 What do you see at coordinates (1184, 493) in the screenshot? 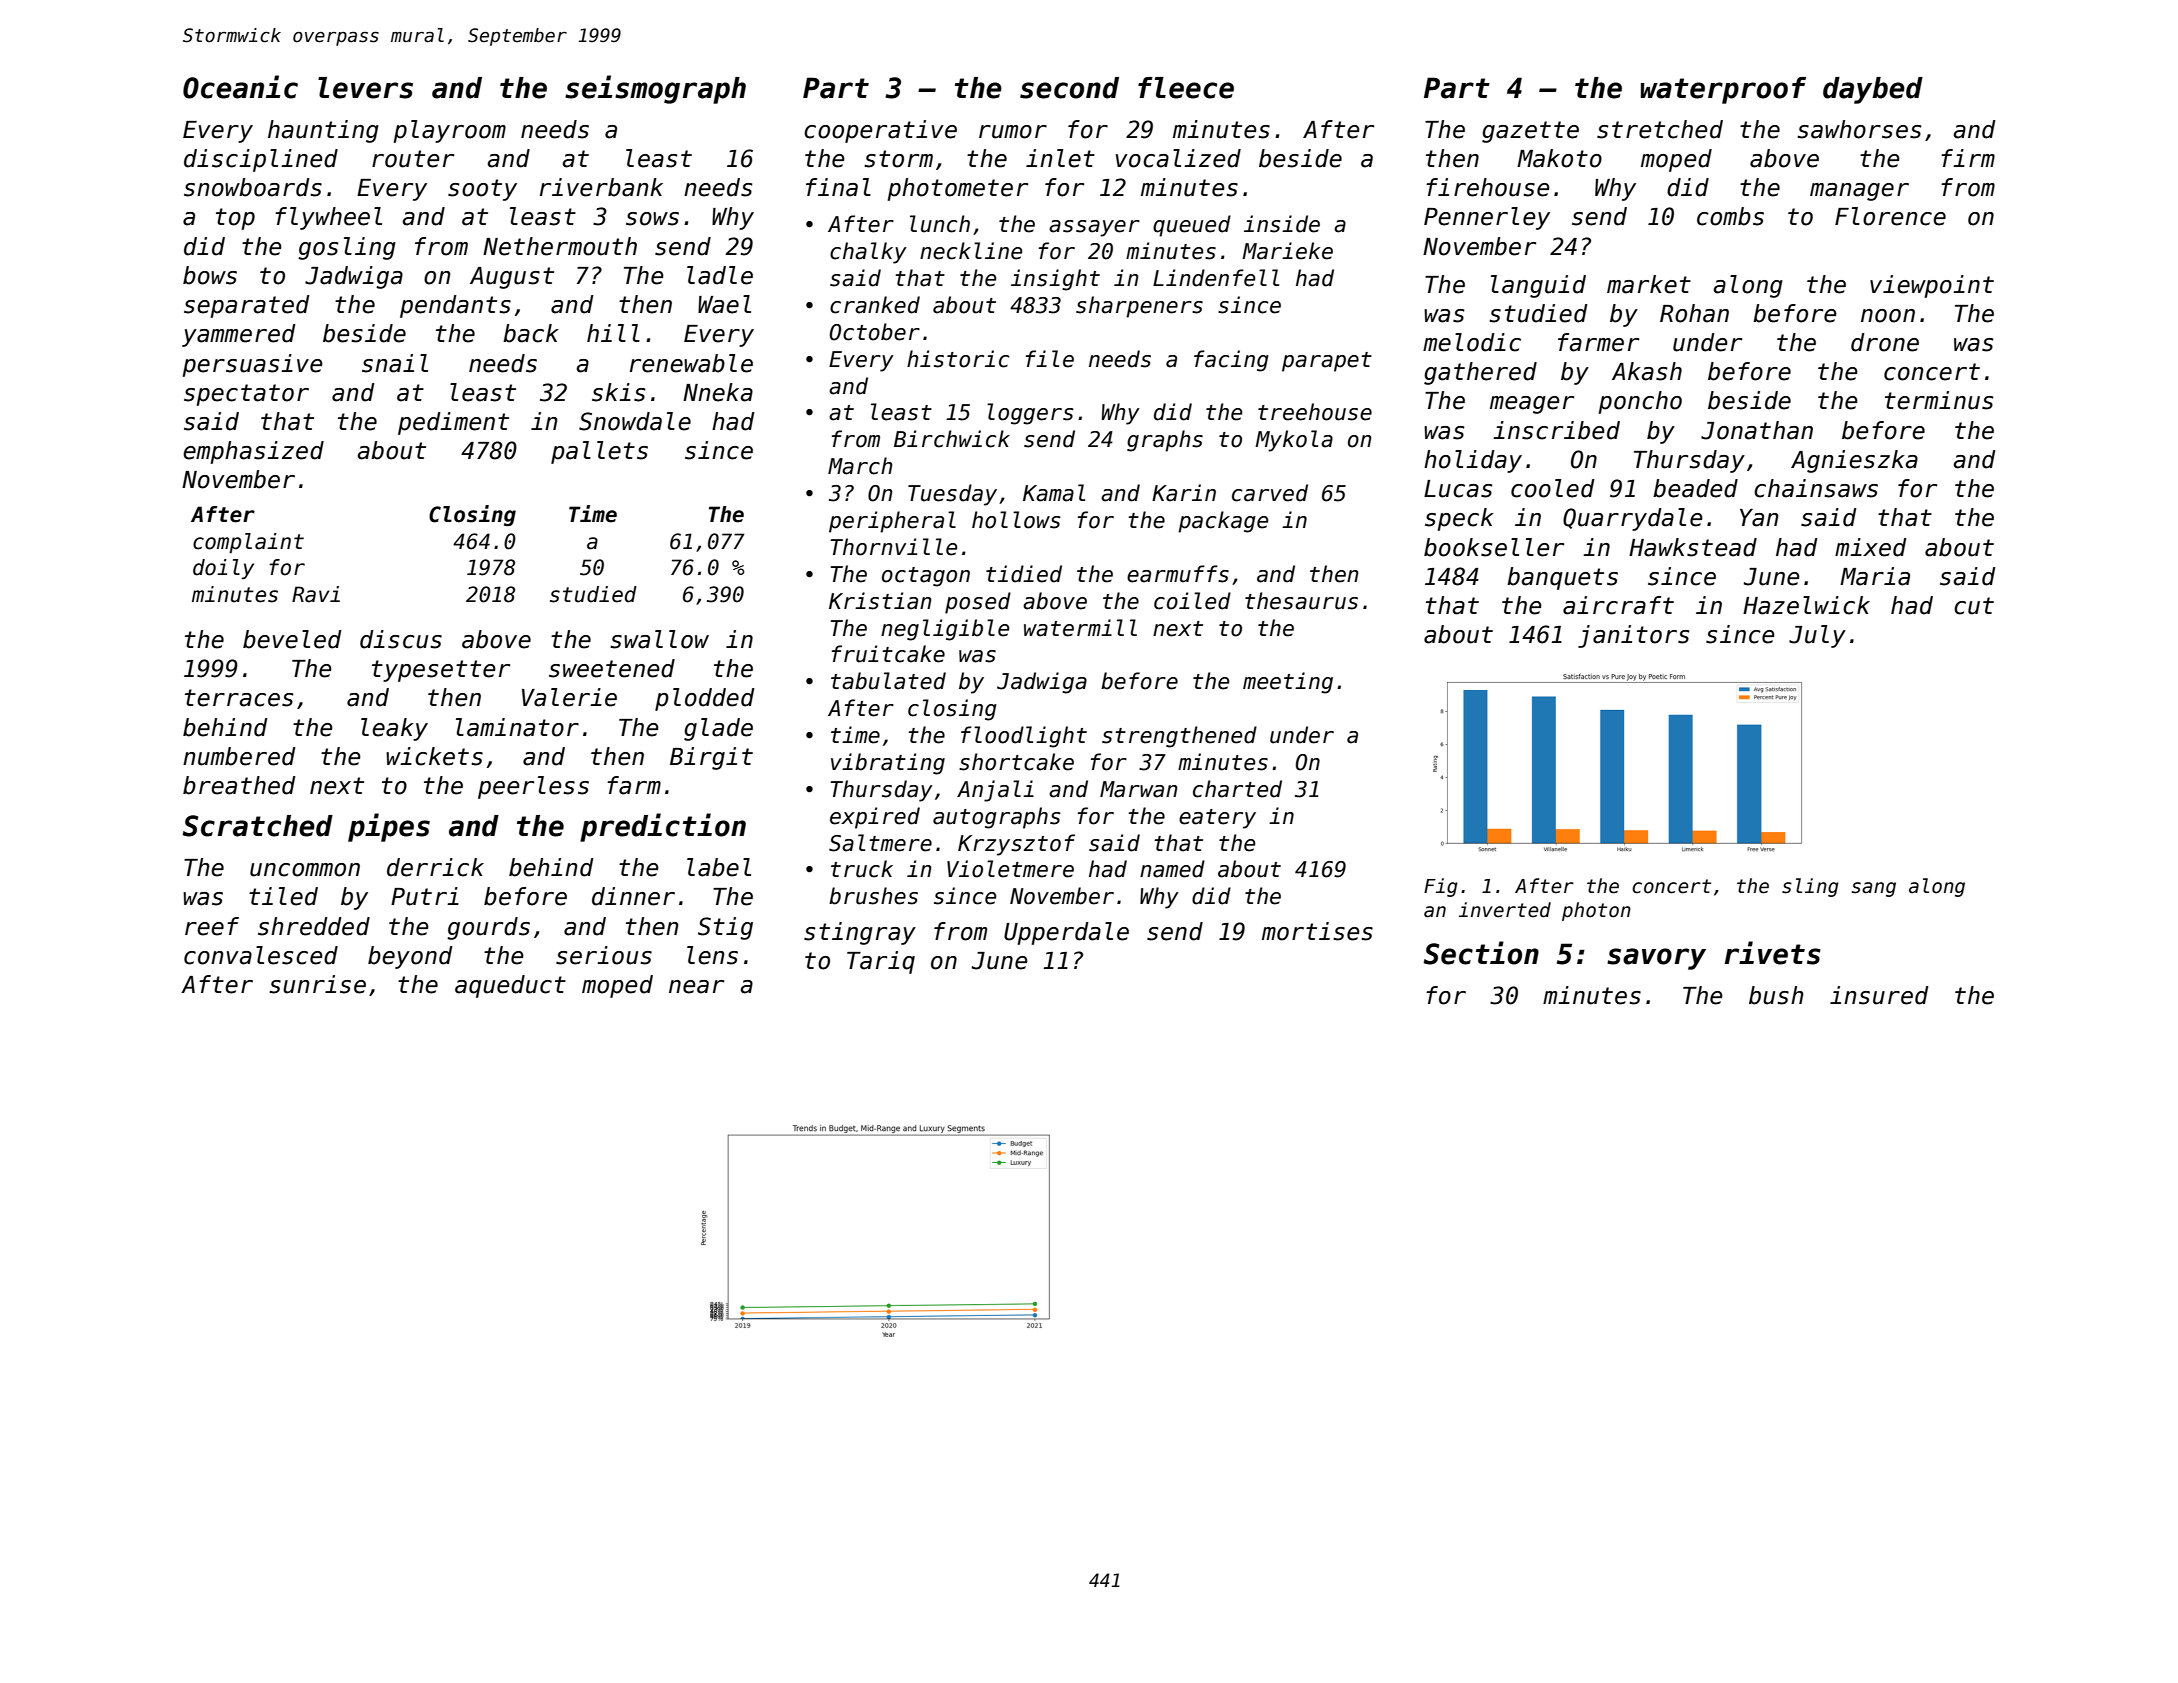
I see `Karin` at bounding box center [1184, 493].
